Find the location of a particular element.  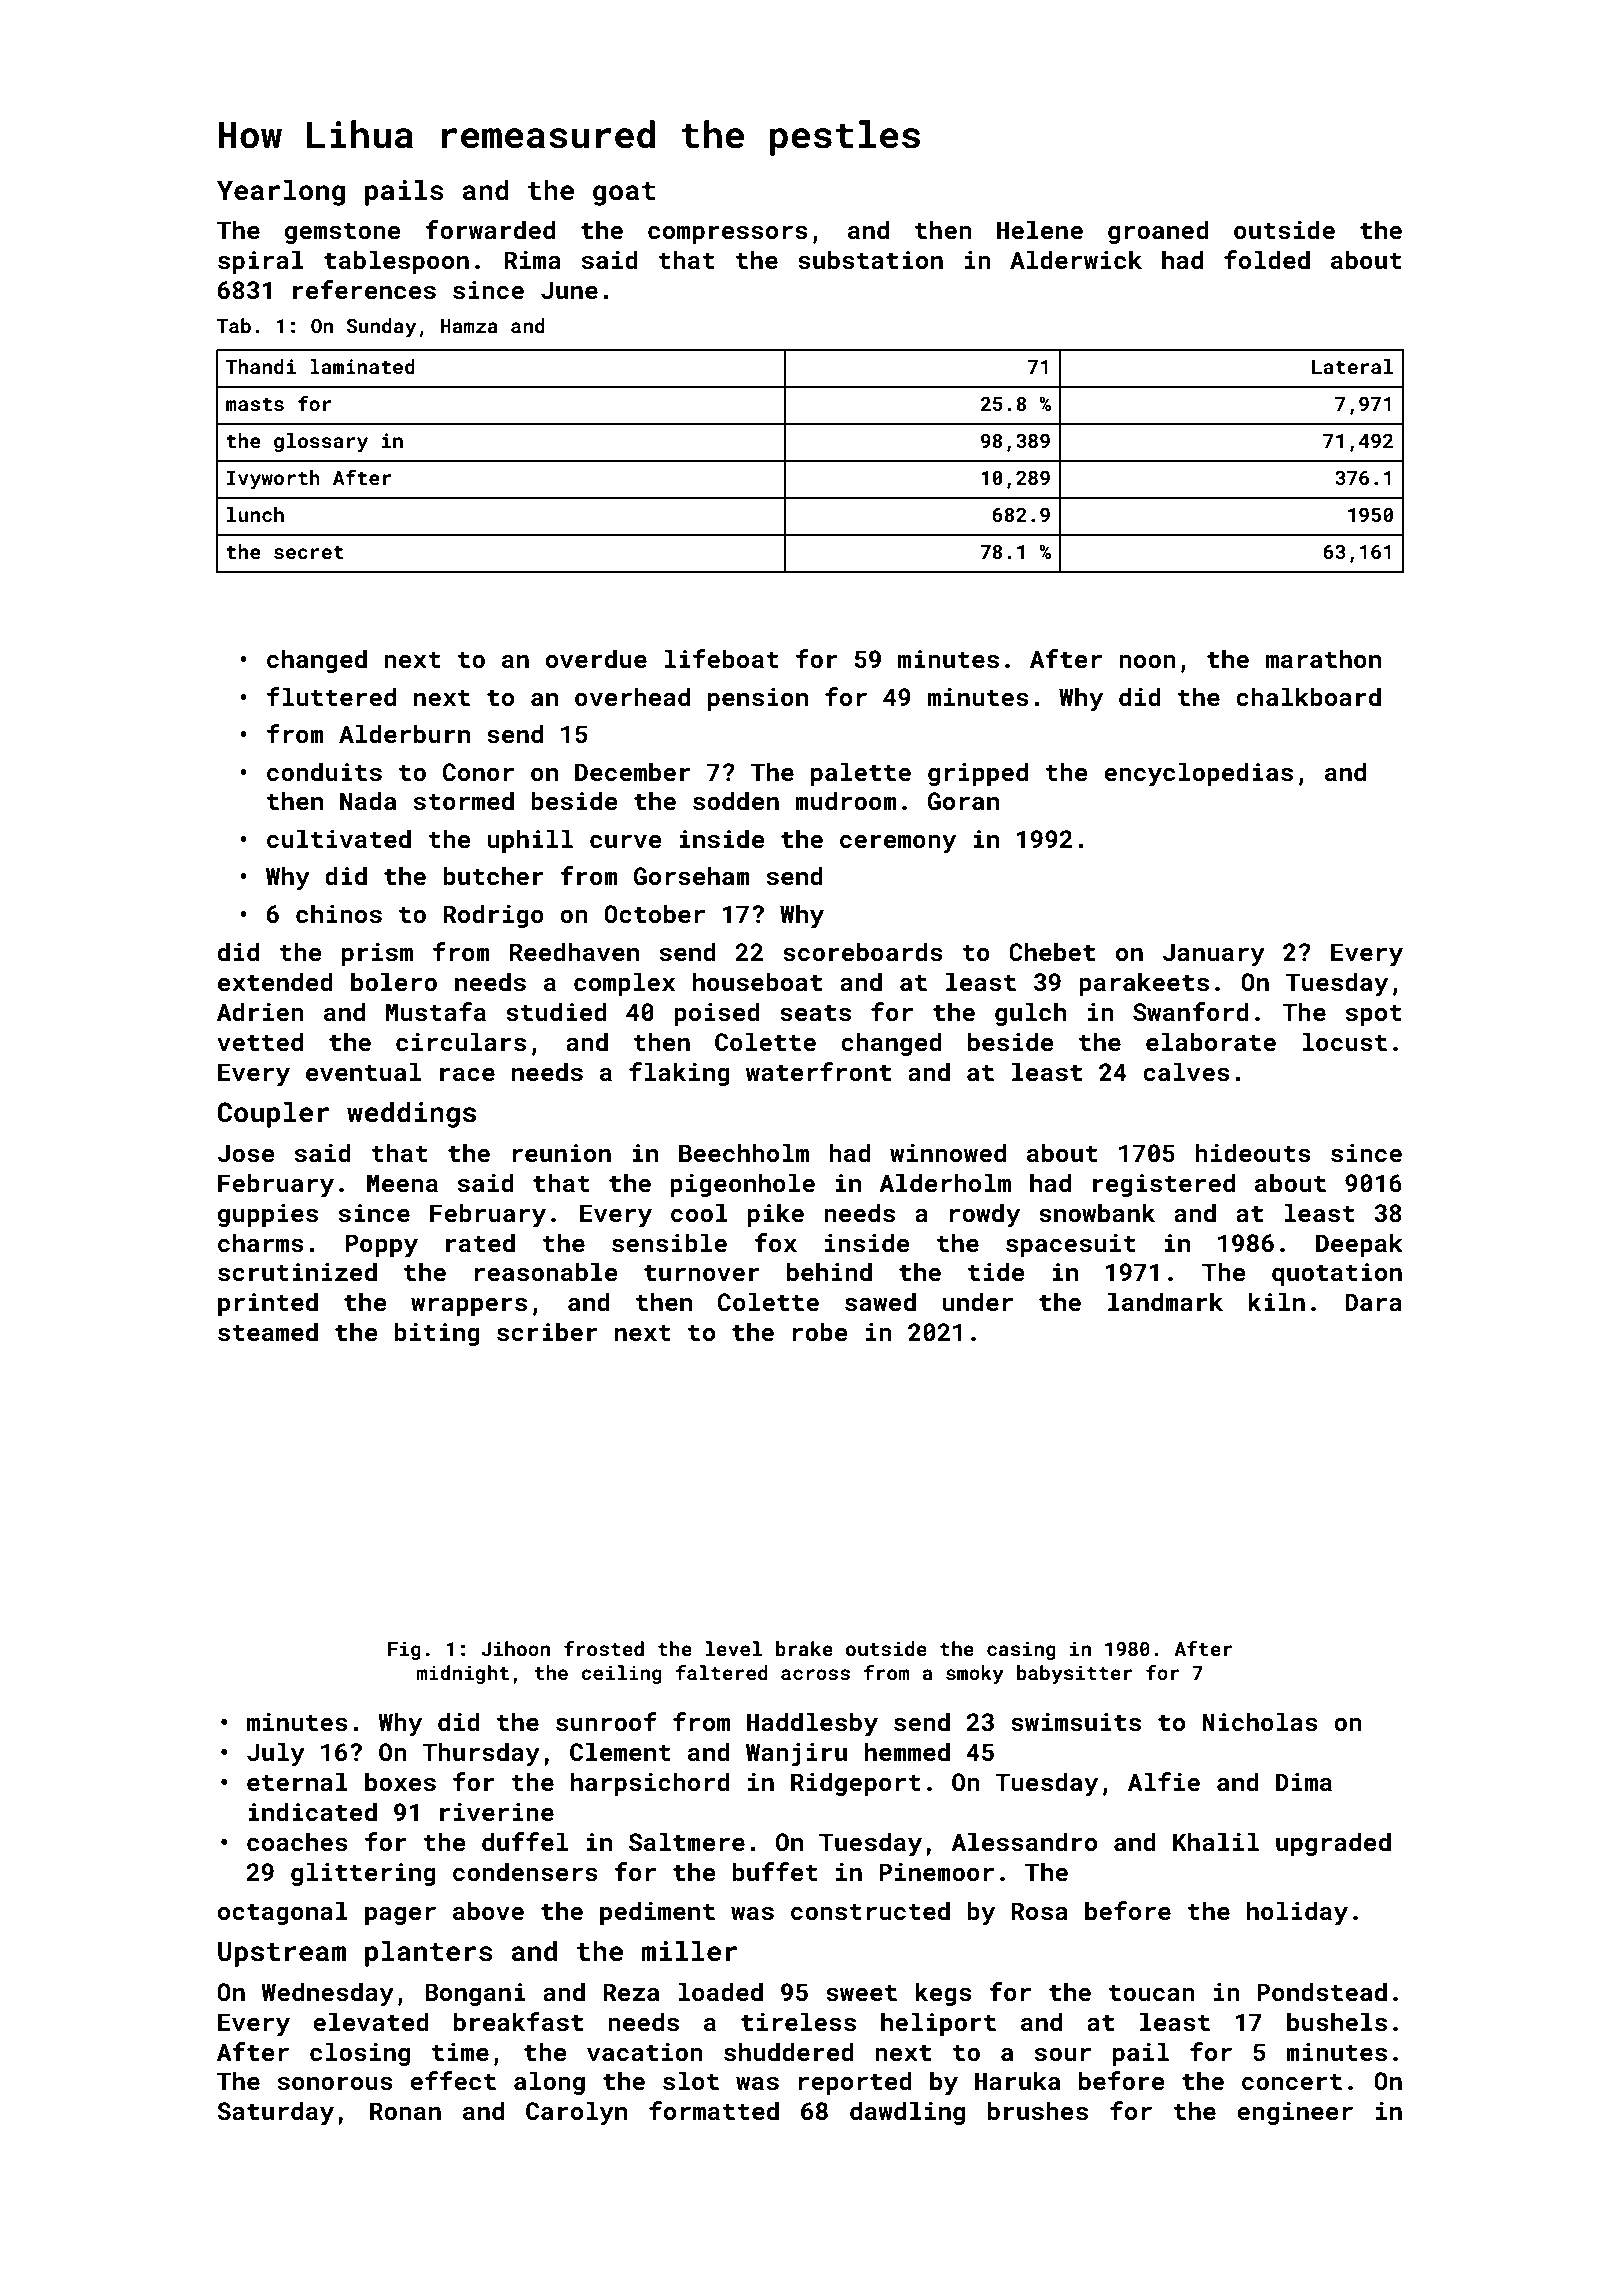

folded is located at coordinates (1267, 259).
